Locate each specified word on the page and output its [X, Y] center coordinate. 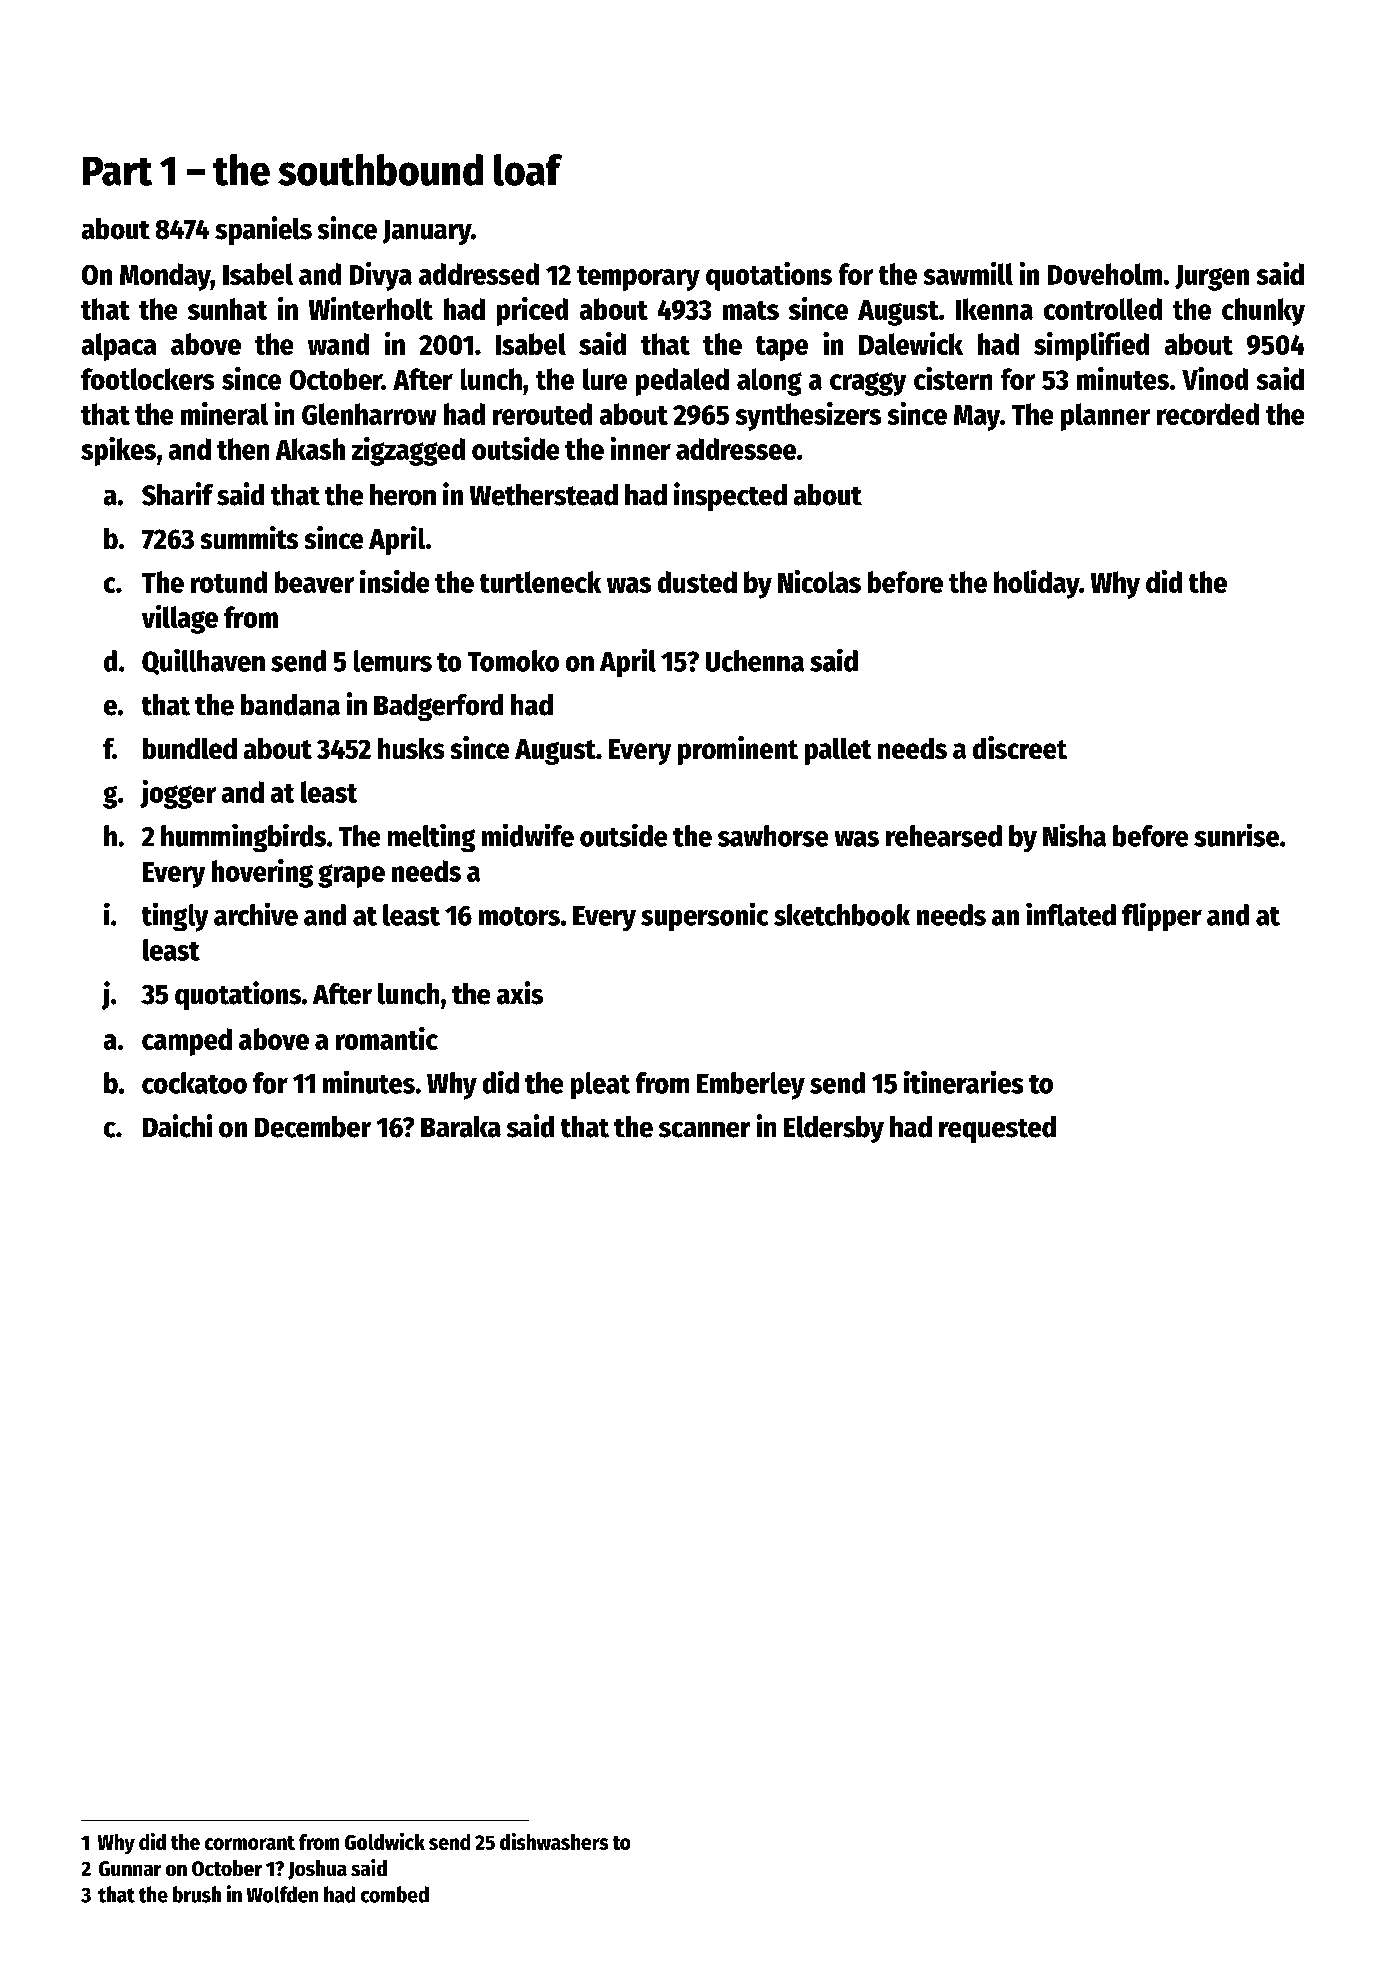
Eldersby [834, 1129]
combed [395, 1894]
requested [997, 1129]
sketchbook [842, 915]
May [977, 418]
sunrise [1236, 835]
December [313, 1127]
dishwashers [554, 1841]
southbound [380, 170]
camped [187, 1042]
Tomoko [513, 661]
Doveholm [1105, 274]
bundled [190, 748]
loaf [528, 170]
